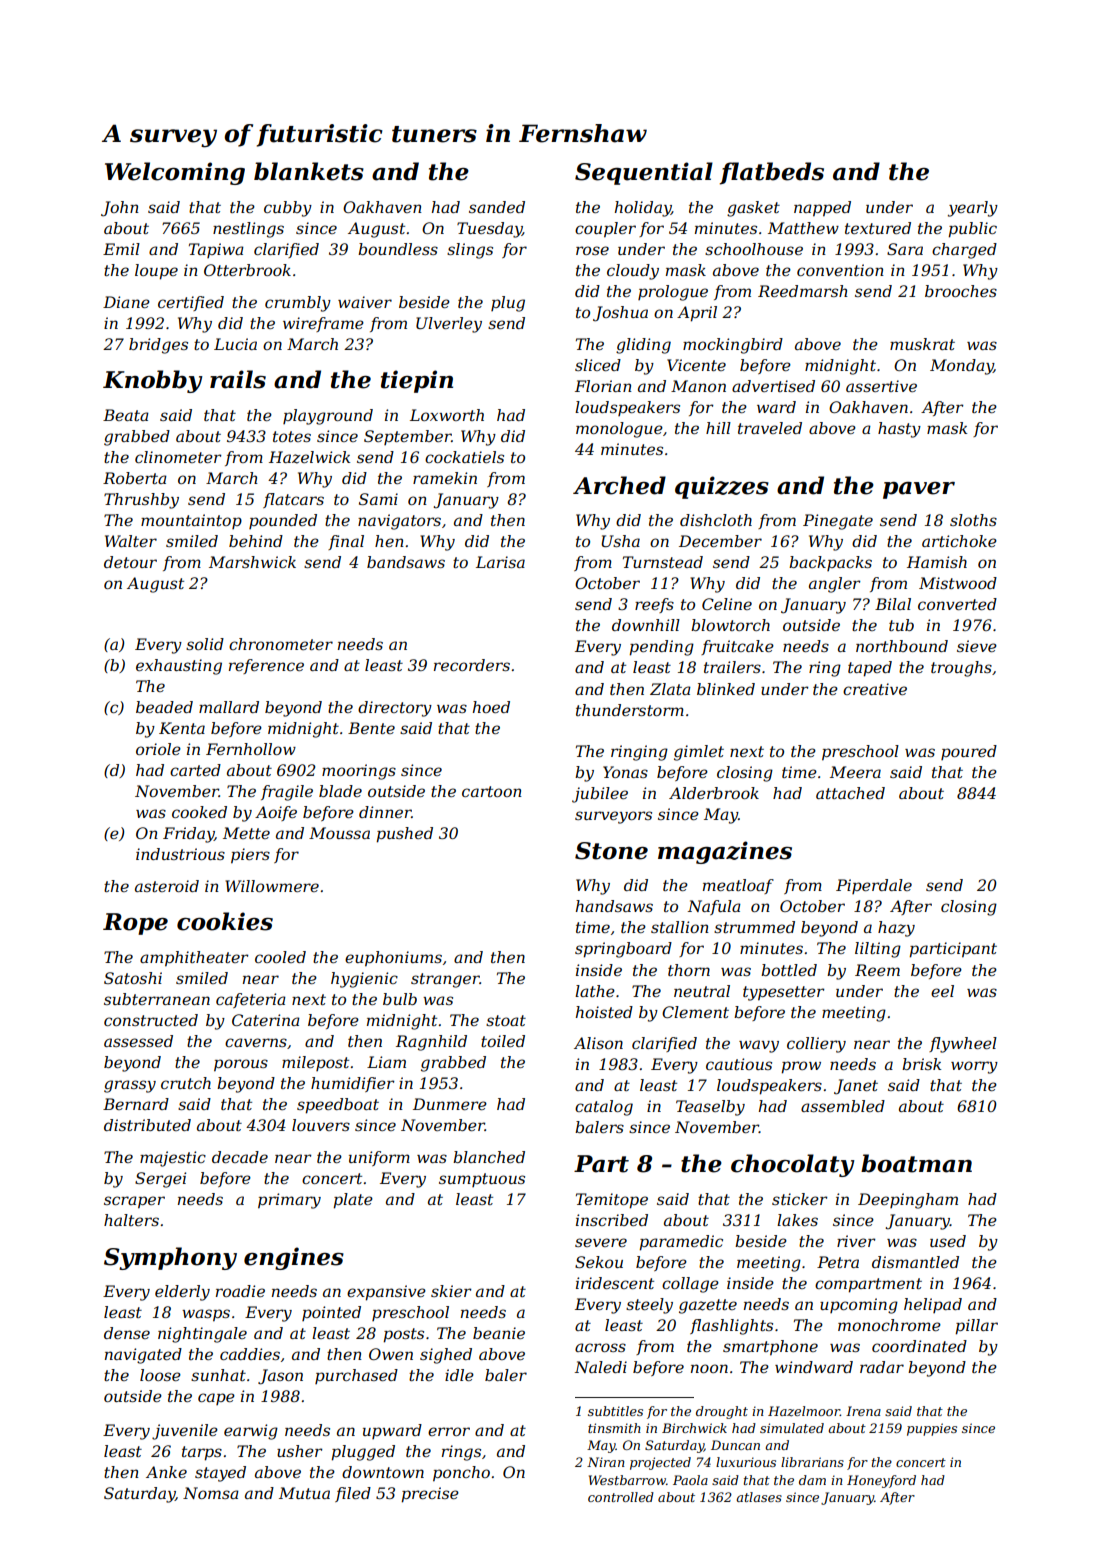  Describe the element at coordinates (621, 1497) in the page. I see `controlled` at that location.
